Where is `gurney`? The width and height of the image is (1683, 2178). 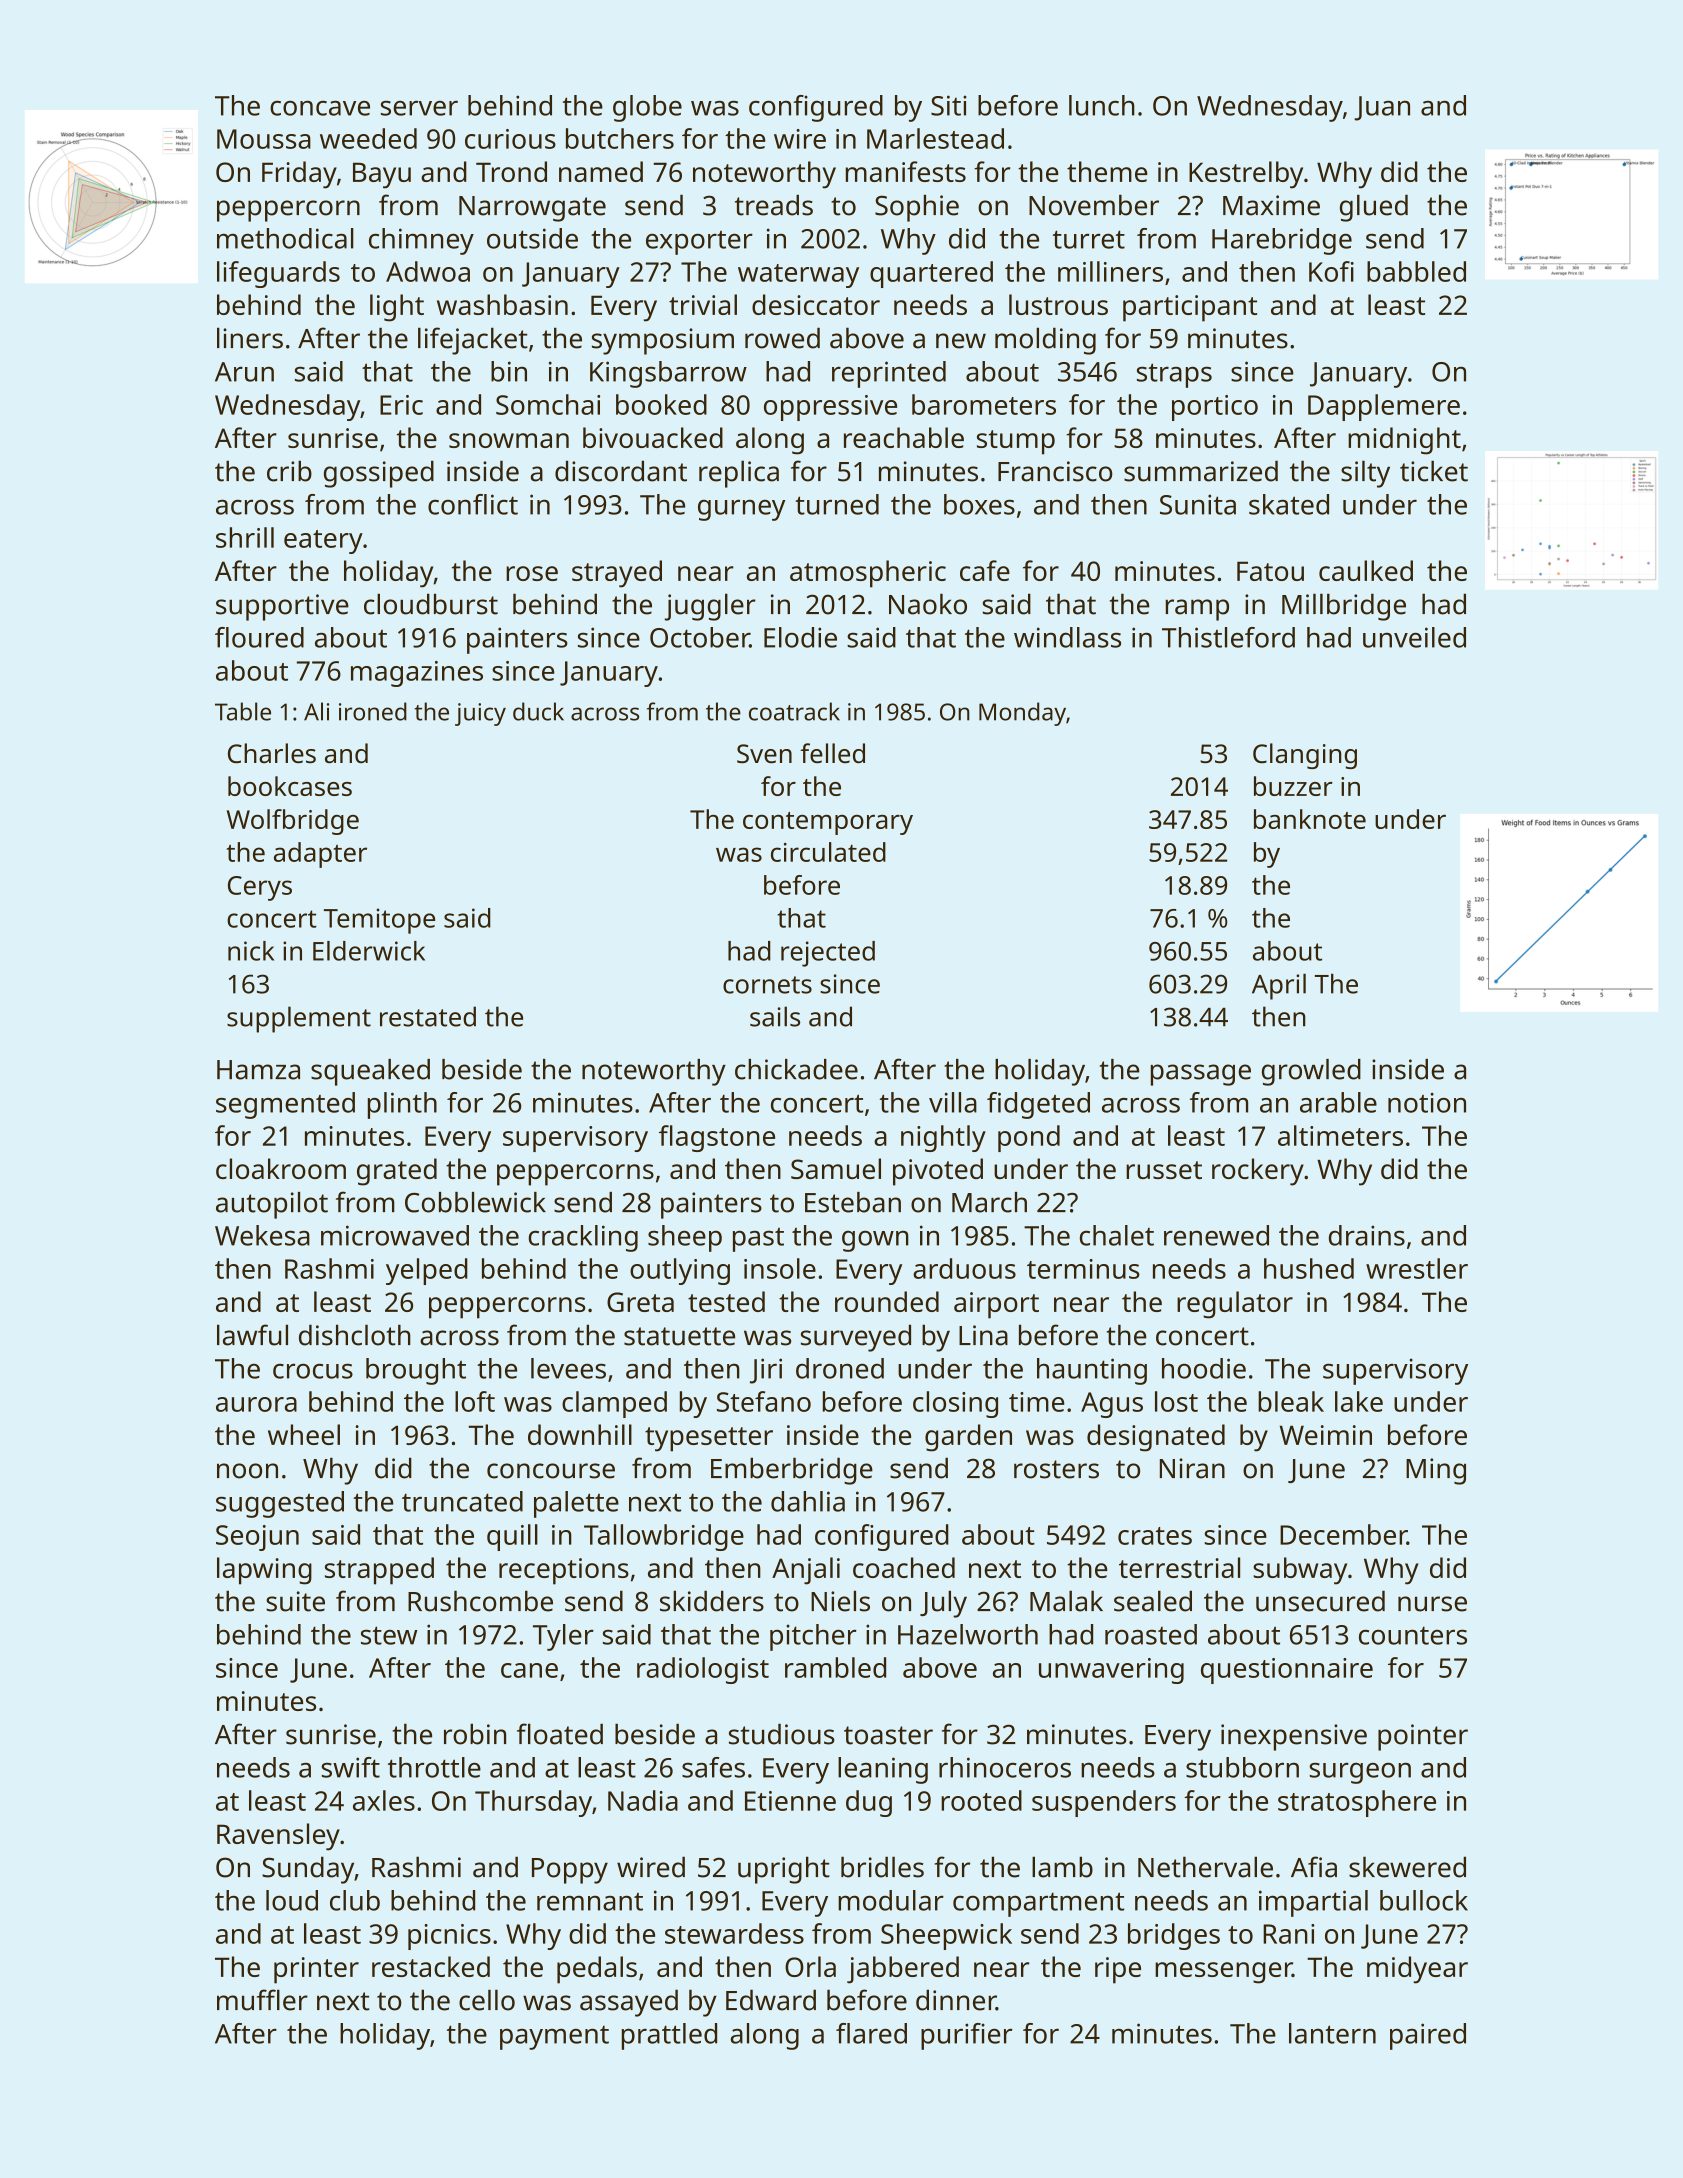
gurney is located at coordinates (741, 510).
